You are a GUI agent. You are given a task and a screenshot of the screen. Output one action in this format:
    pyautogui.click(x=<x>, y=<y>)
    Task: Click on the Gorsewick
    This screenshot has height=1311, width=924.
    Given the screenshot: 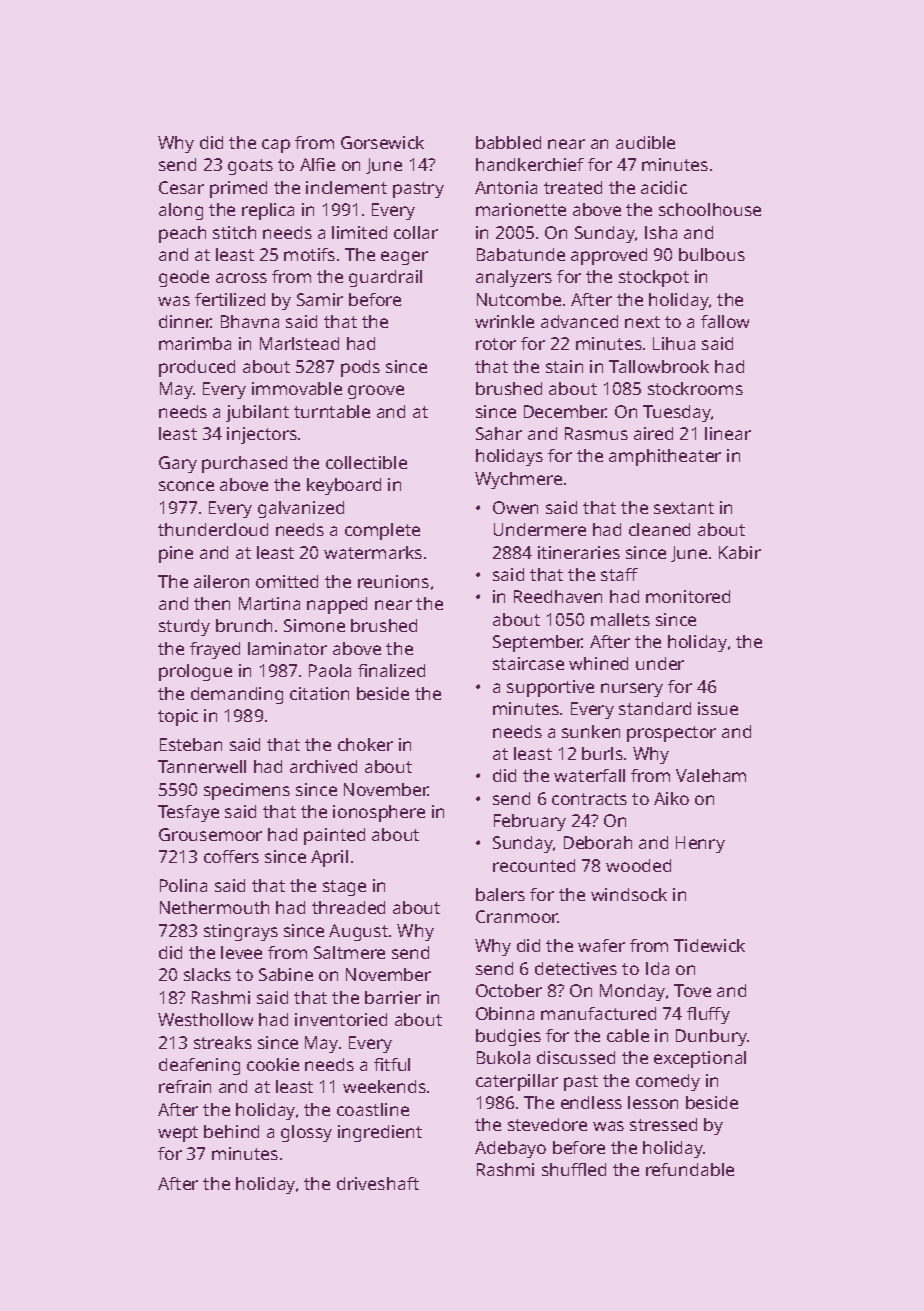 What is the action you would take?
    pyautogui.click(x=382, y=142)
